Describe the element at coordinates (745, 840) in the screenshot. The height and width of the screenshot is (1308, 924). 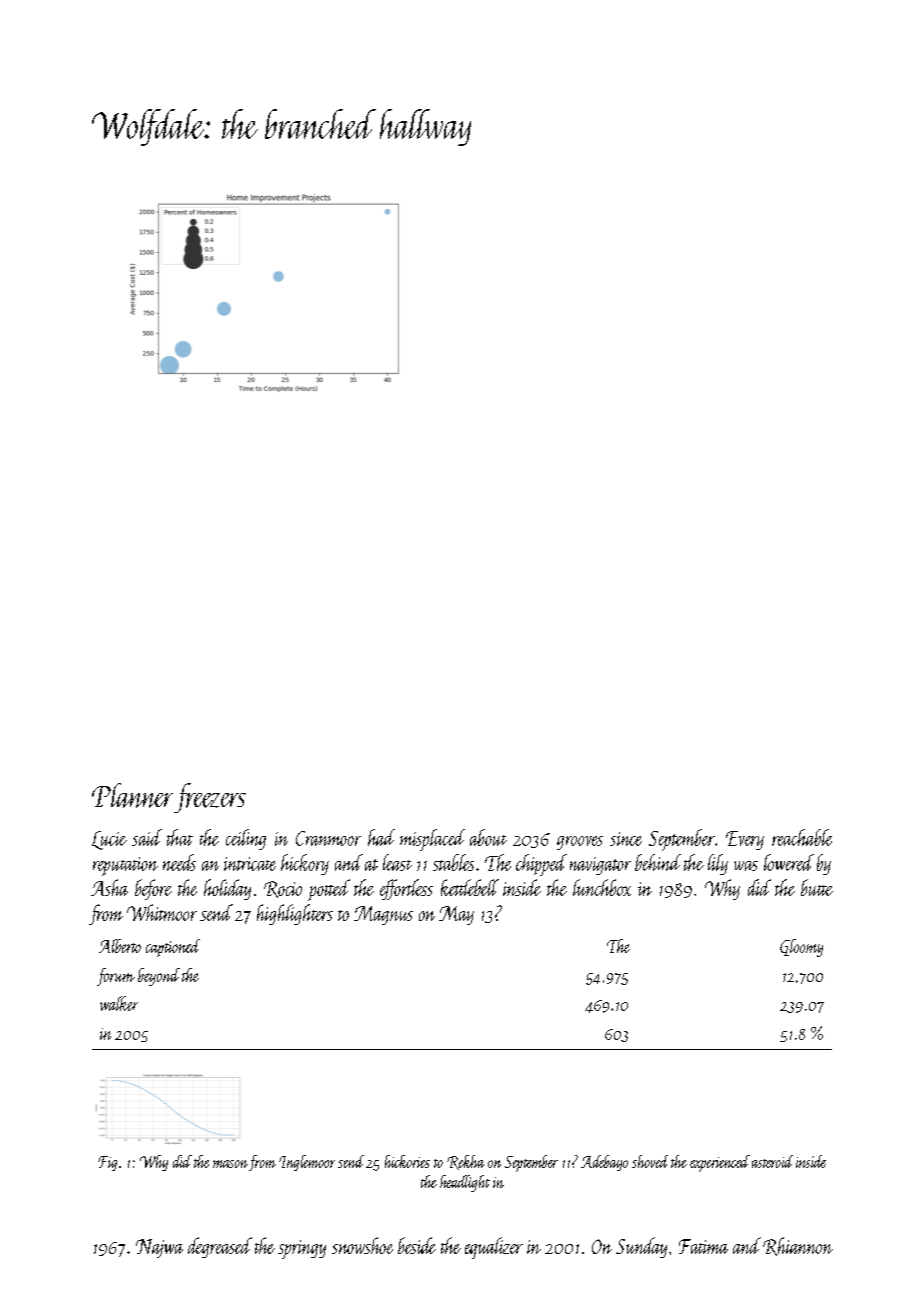
I see `Every` at that location.
